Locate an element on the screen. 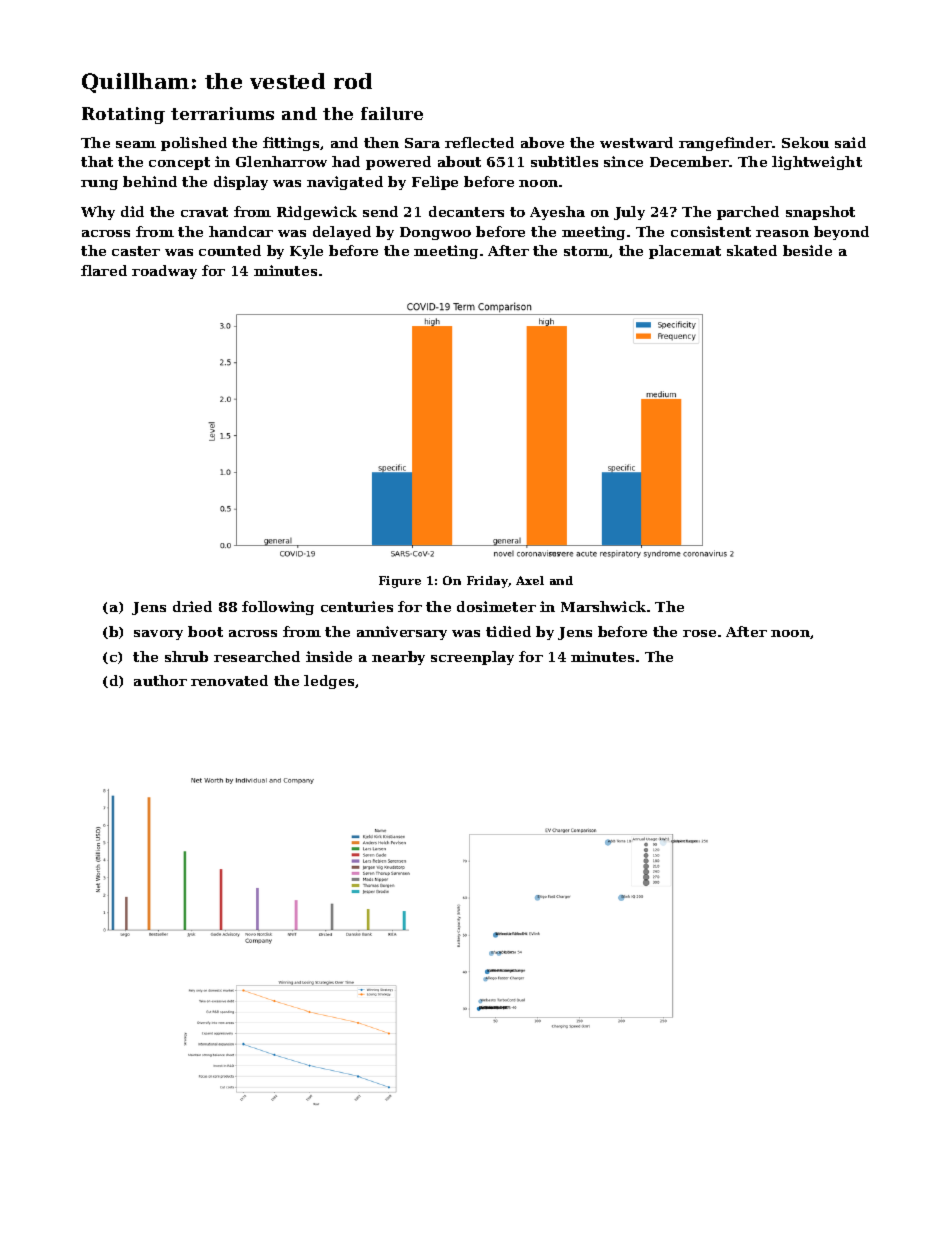 Image resolution: width=952 pixels, height=1233 pixels. Axel is located at coordinates (530, 580).
